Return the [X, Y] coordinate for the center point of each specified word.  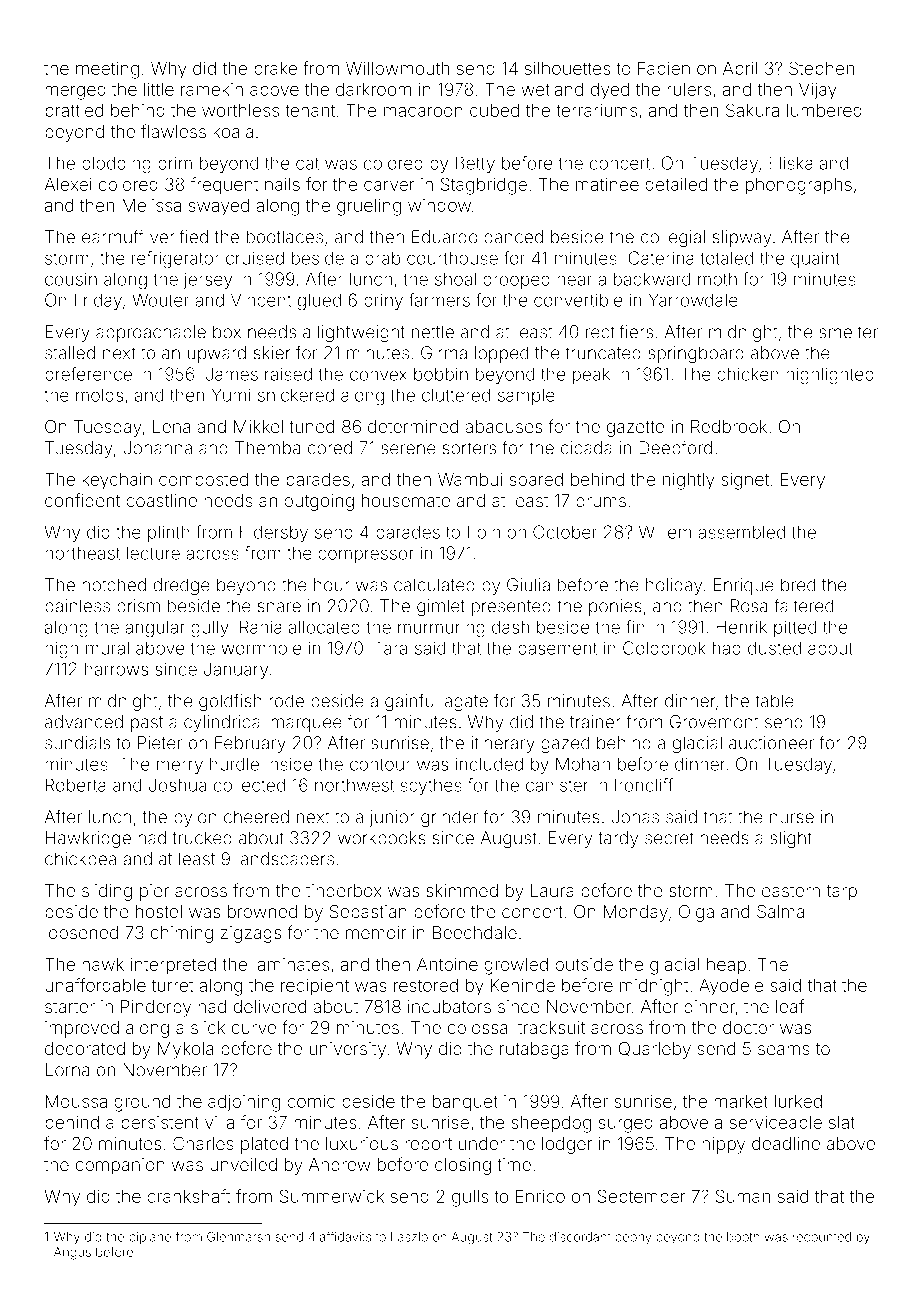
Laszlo [409, 1237]
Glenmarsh [238, 1237]
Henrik [741, 627]
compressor [366, 556]
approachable [151, 333]
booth [743, 1237]
